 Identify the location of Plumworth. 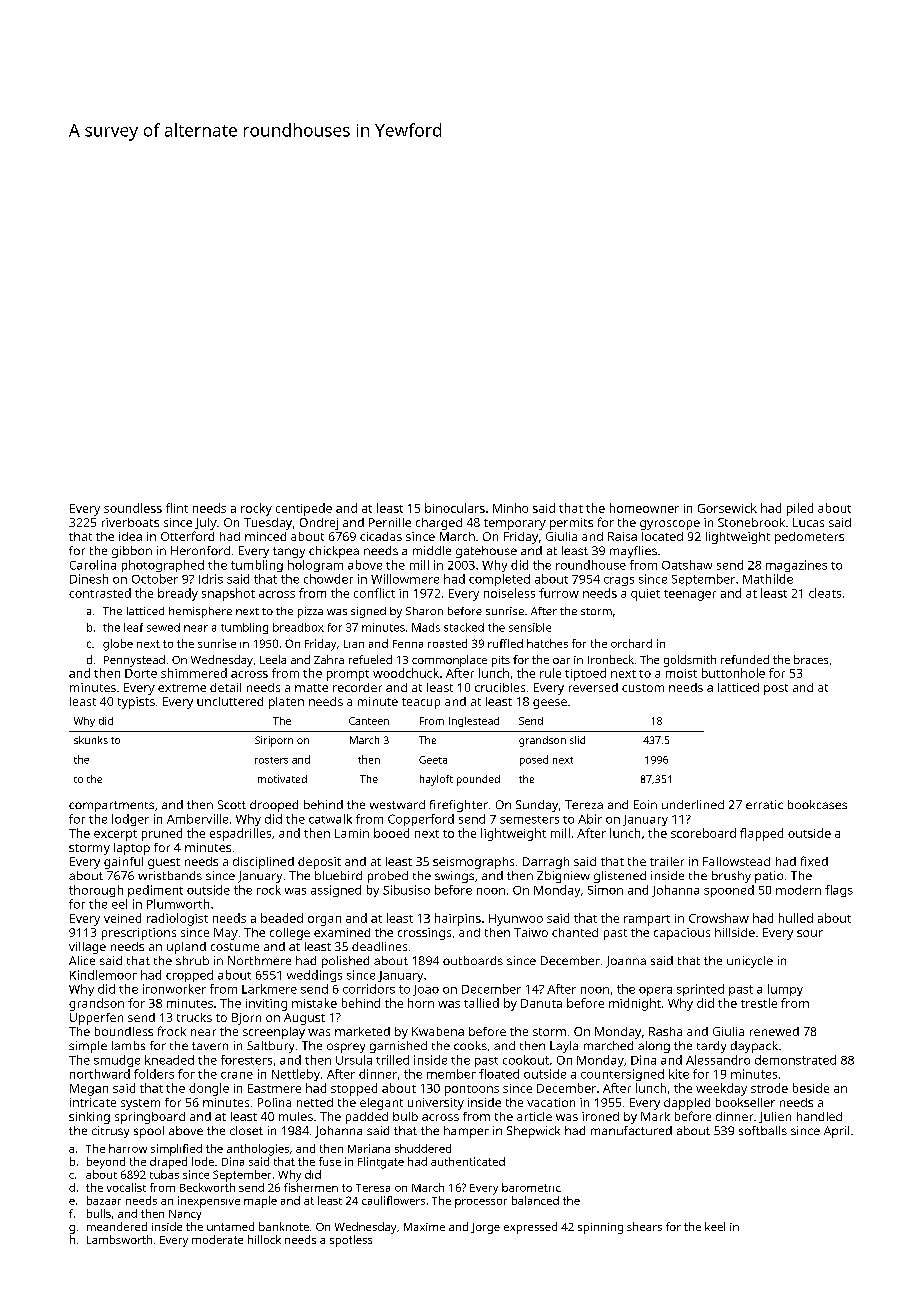
(178, 904).
